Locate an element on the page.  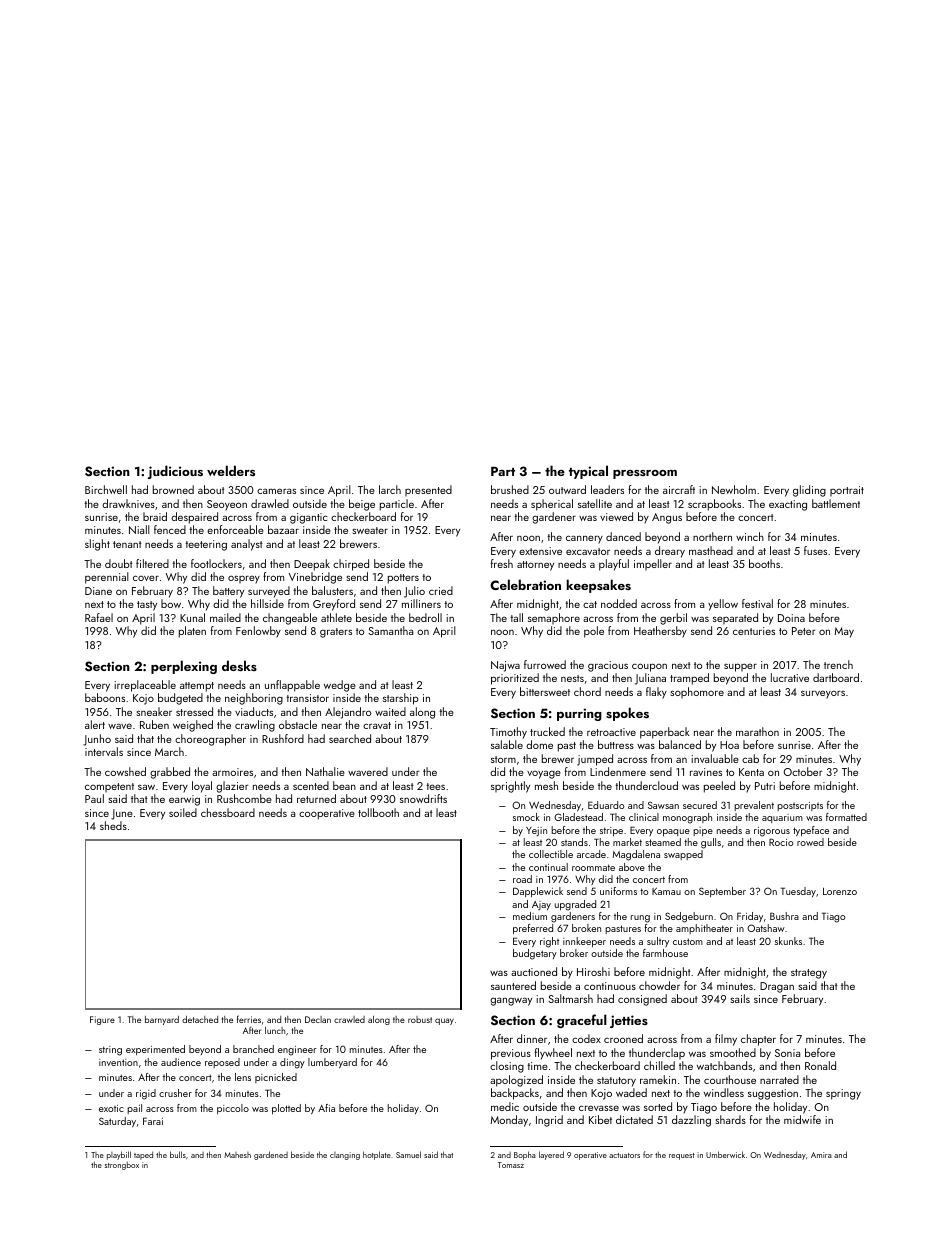
marathon is located at coordinates (757, 731).
